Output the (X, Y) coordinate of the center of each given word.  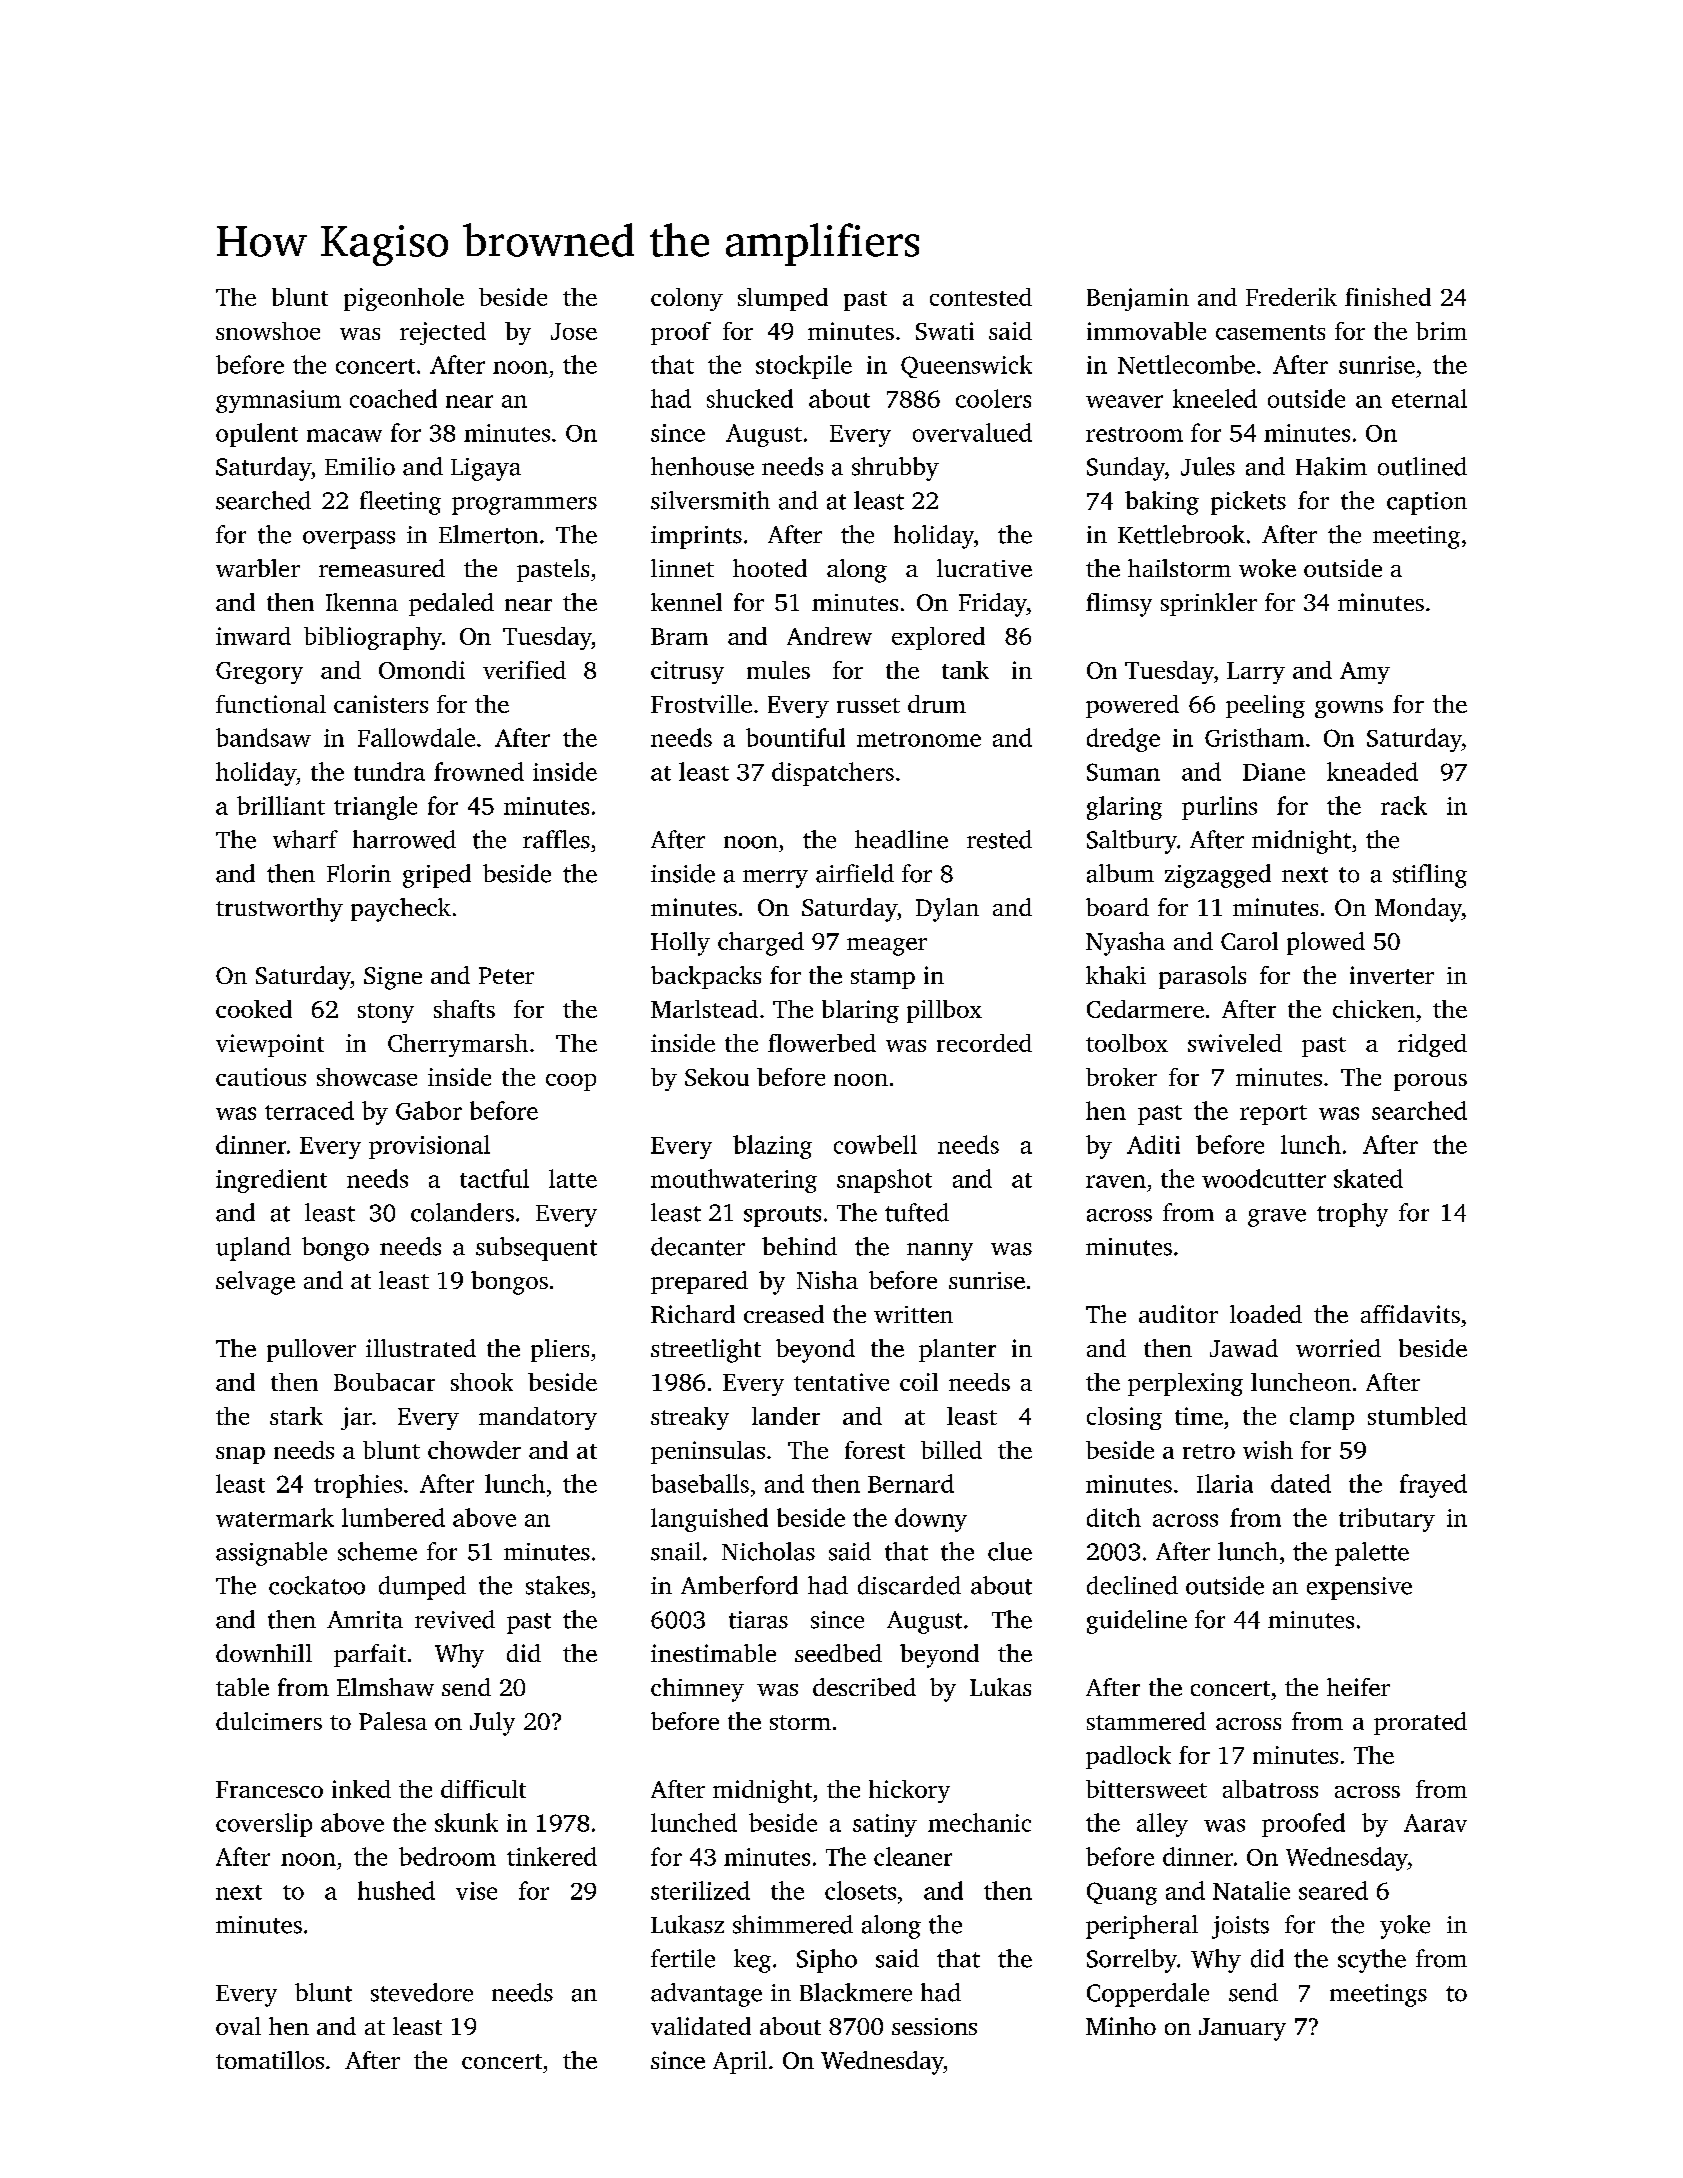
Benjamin (1138, 299)
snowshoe (268, 331)
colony (687, 299)
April (740, 2062)
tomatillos (270, 2060)
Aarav (1435, 1823)
